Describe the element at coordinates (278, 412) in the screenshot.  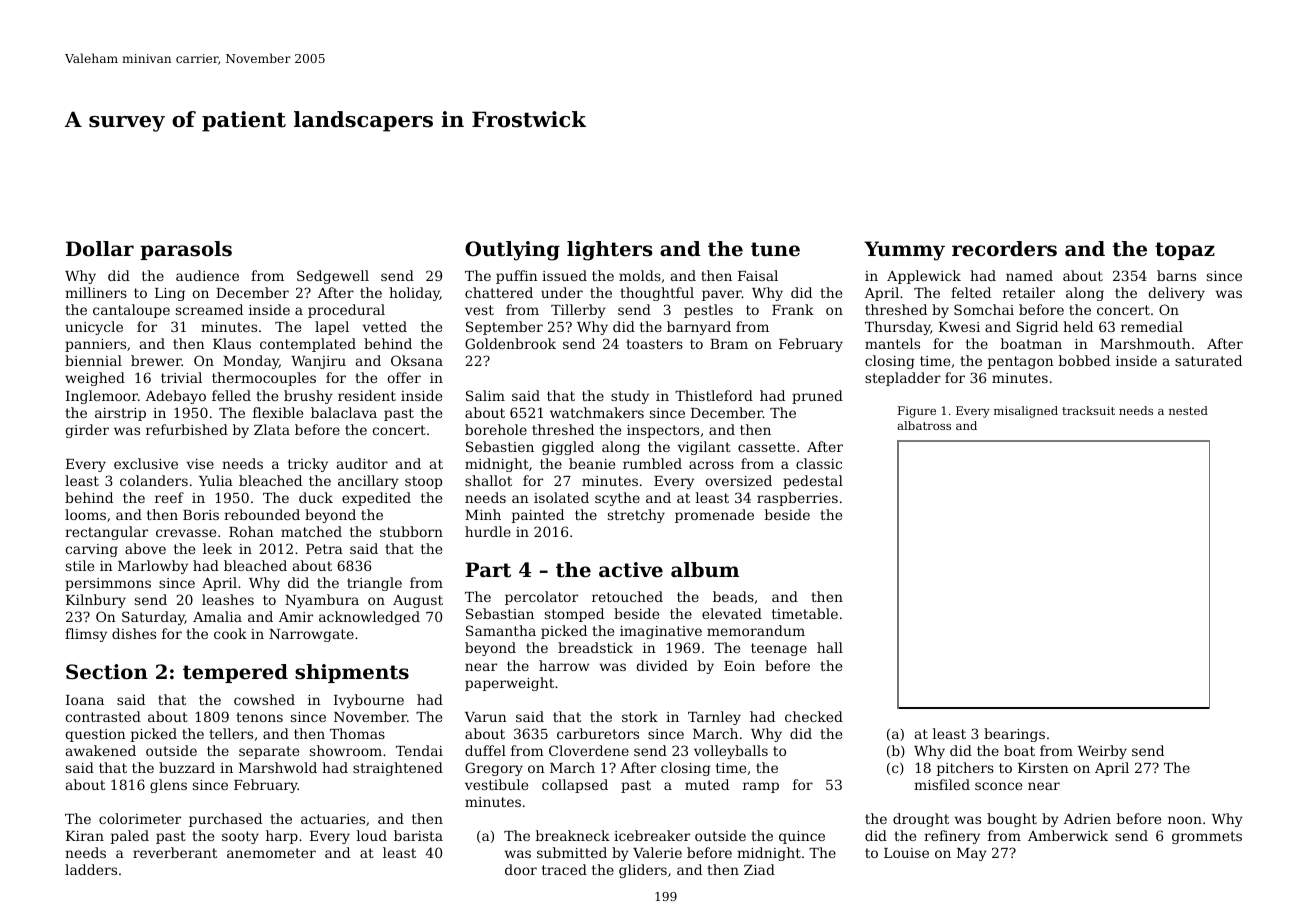
I see `flexible` at that location.
